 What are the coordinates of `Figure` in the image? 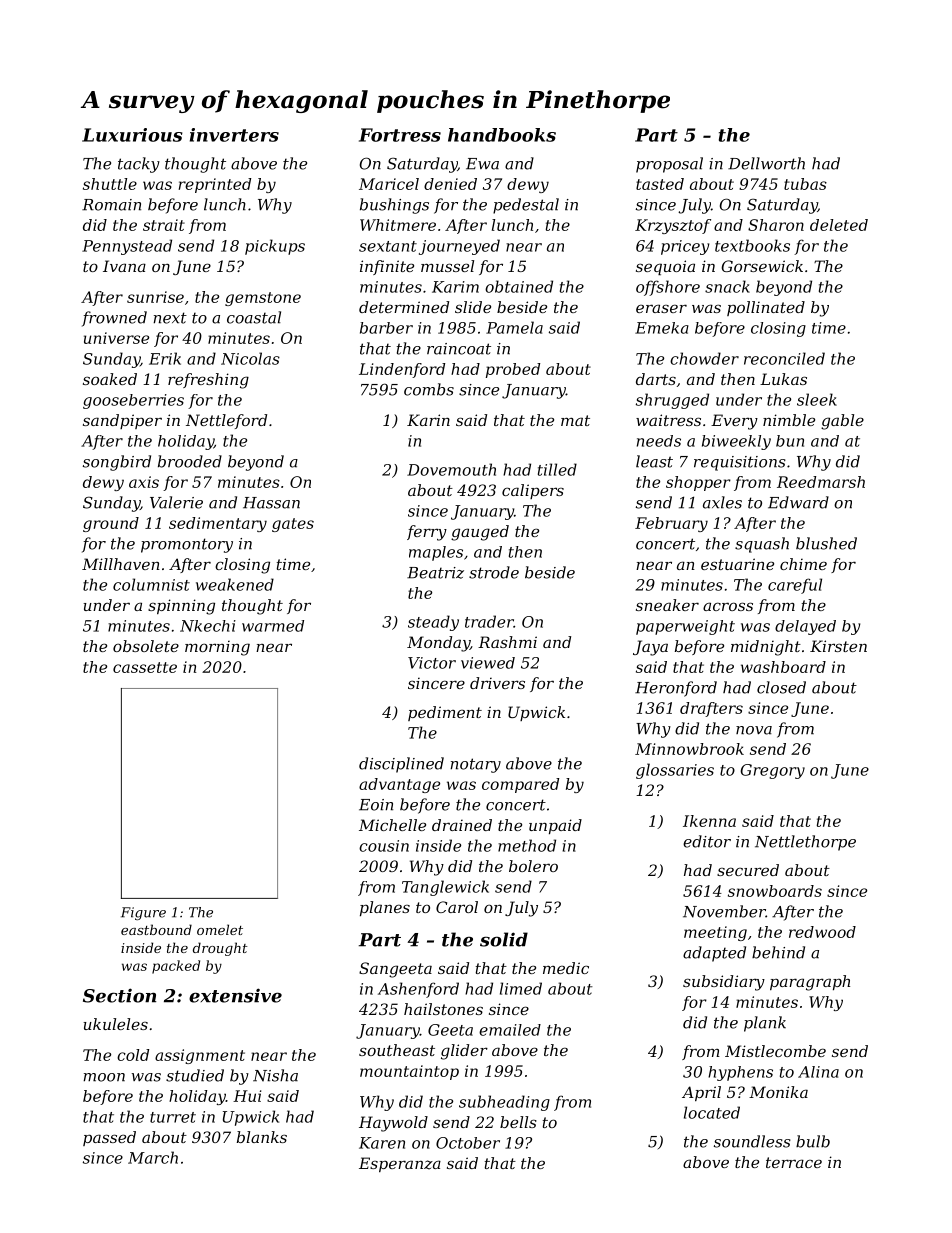 It's located at (143, 913).
